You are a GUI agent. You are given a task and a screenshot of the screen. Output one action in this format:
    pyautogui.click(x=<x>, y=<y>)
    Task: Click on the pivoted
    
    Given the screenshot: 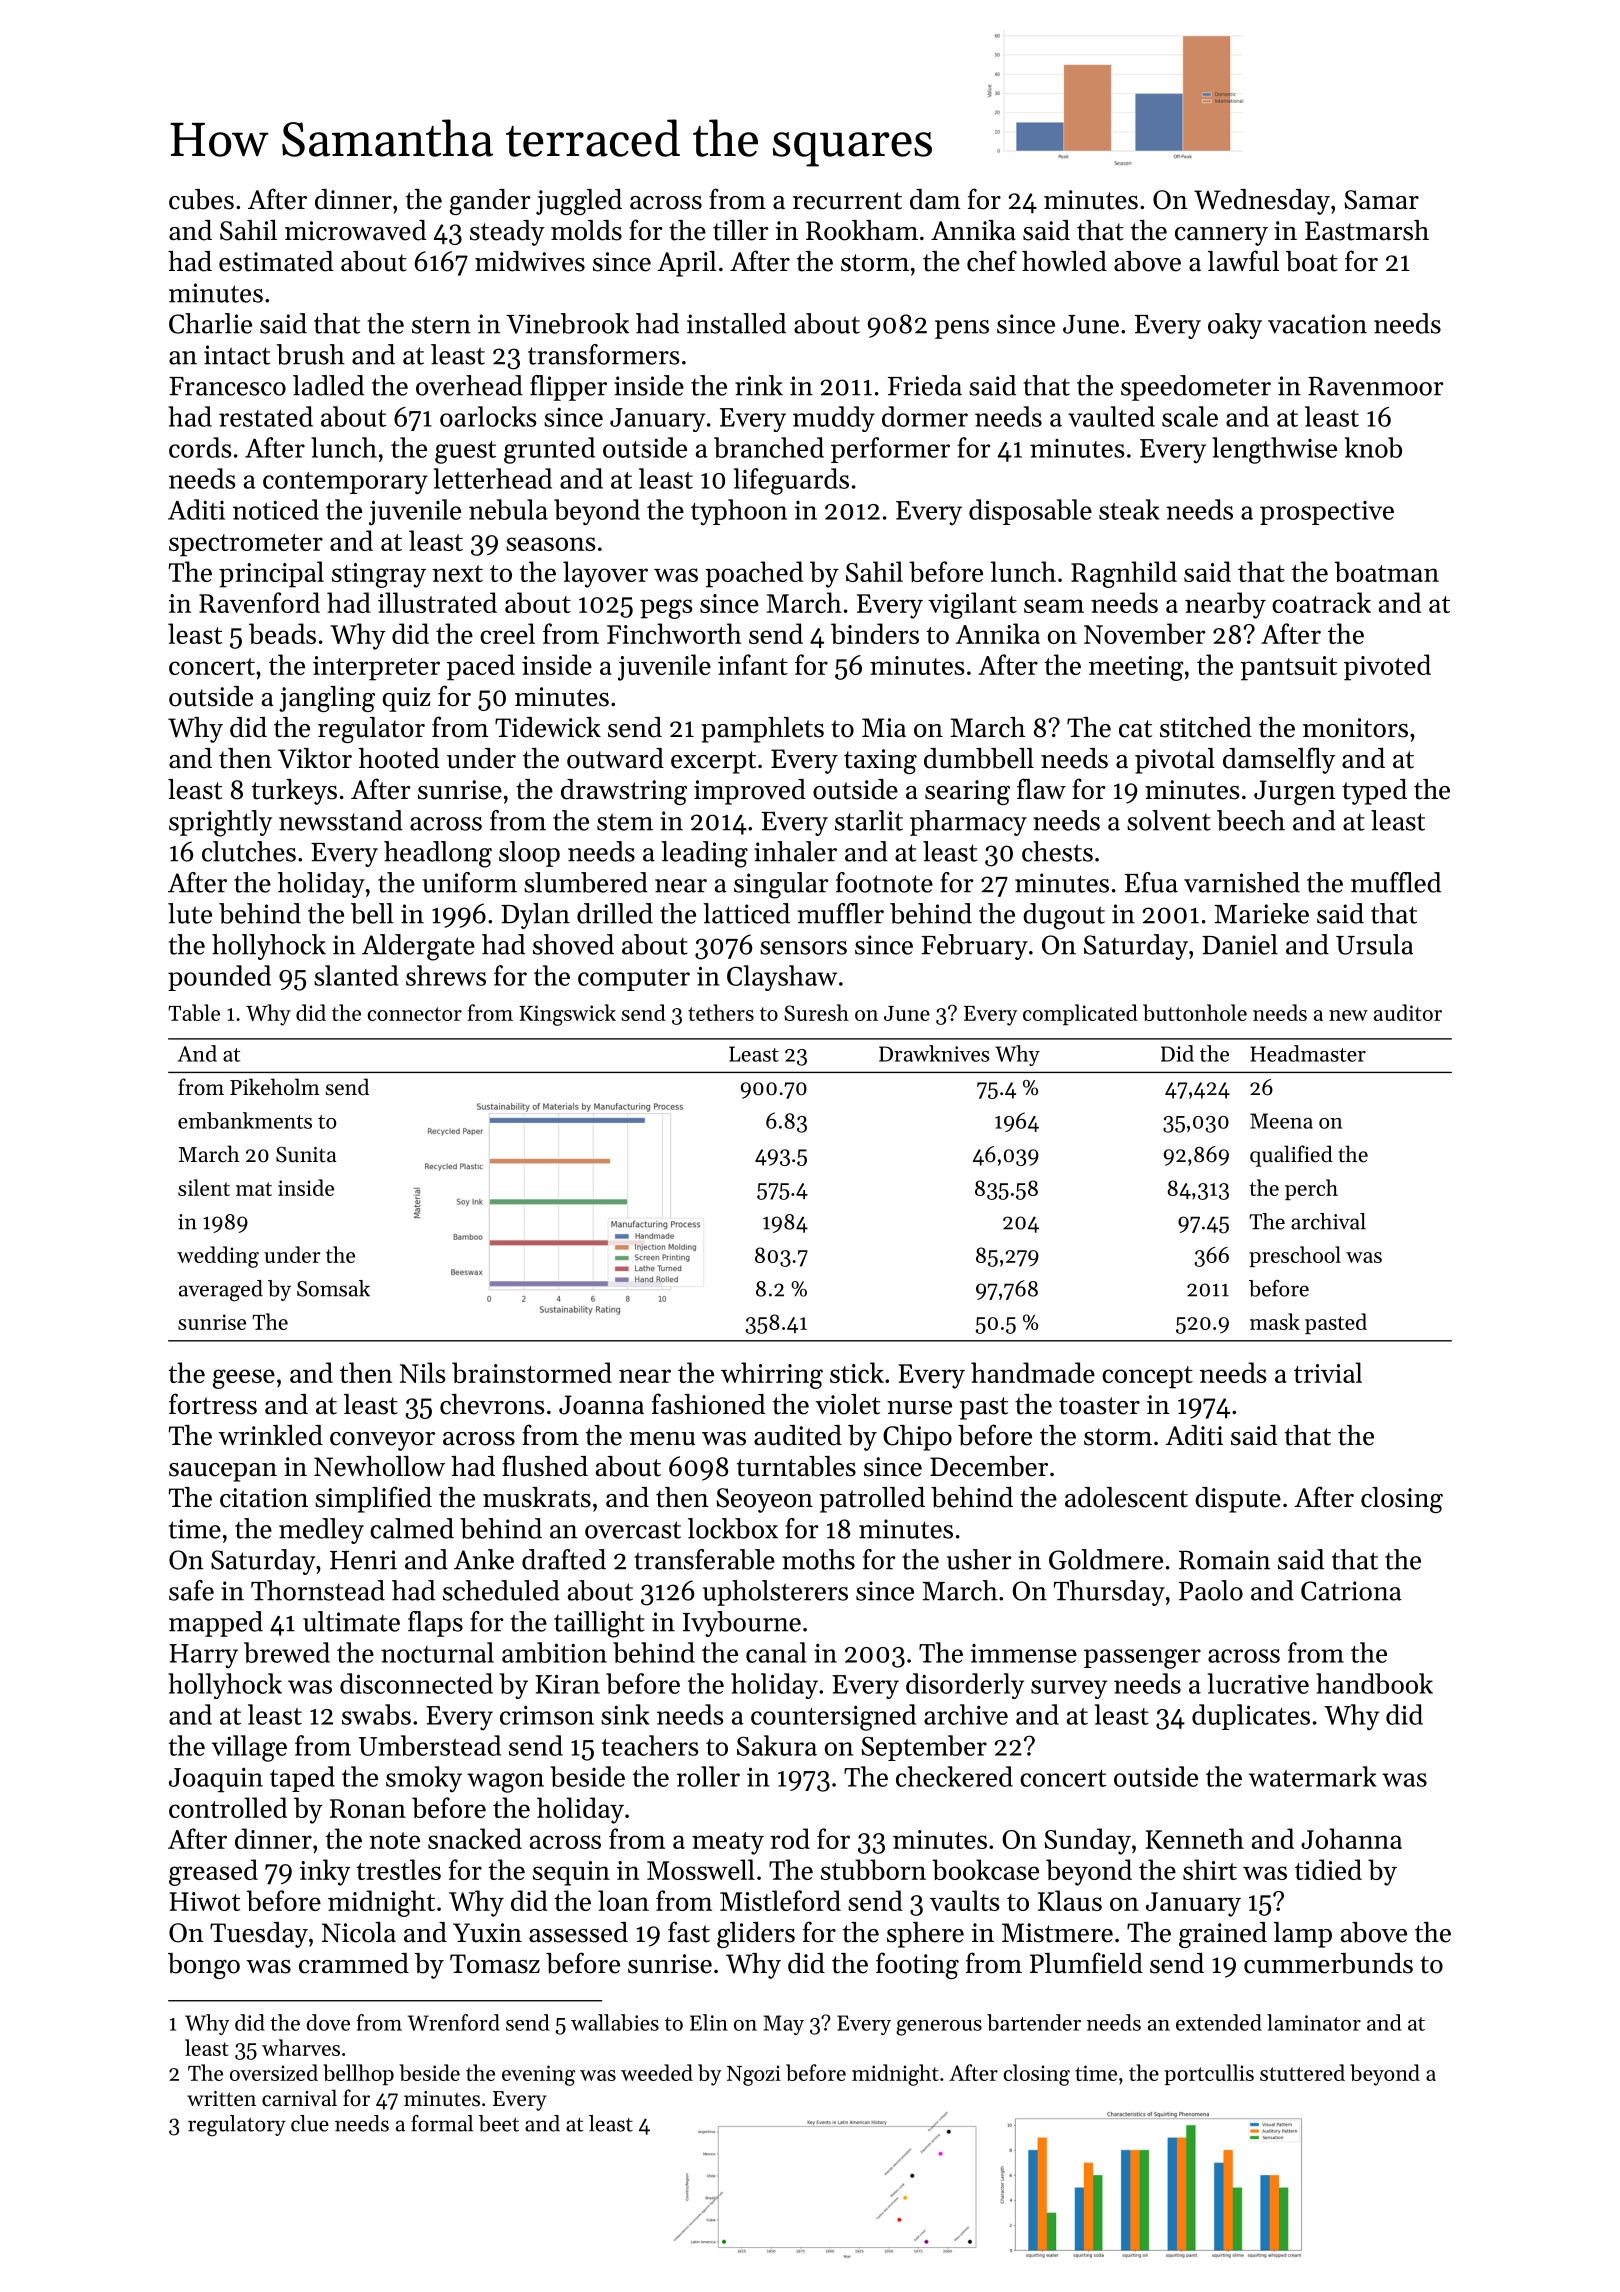 What is the action you would take?
    pyautogui.click(x=1387, y=667)
